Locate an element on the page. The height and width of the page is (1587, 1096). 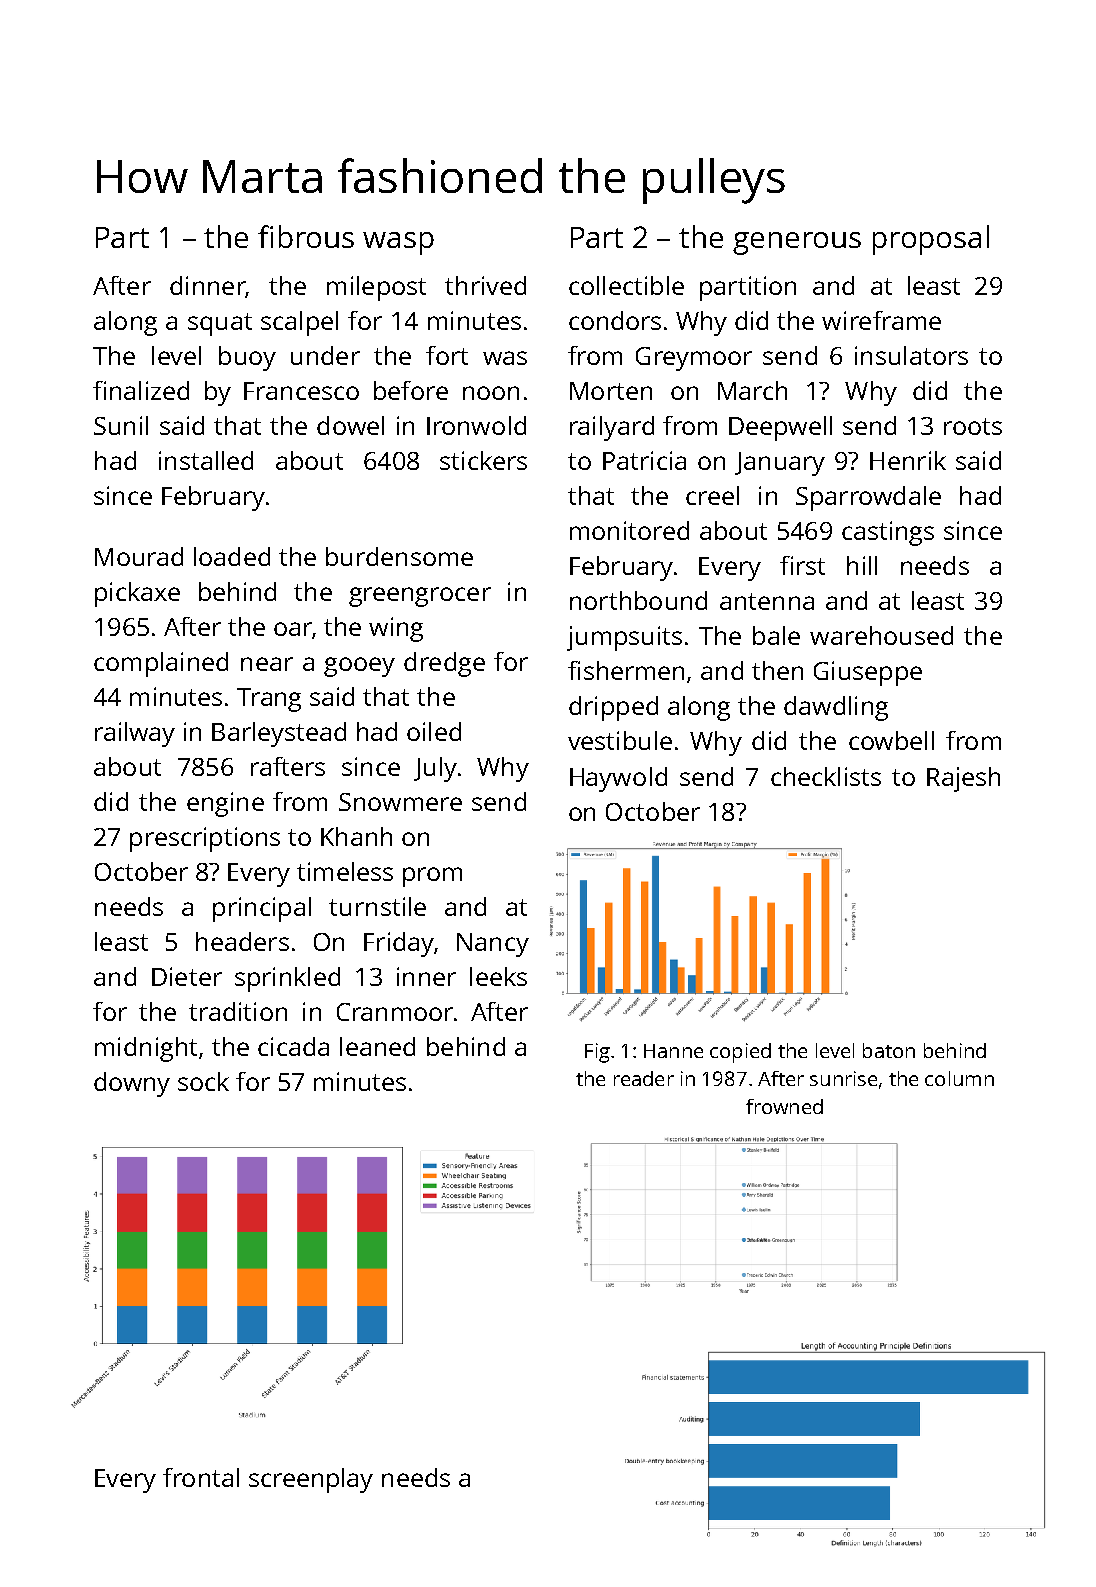
thrived is located at coordinates (485, 285).
